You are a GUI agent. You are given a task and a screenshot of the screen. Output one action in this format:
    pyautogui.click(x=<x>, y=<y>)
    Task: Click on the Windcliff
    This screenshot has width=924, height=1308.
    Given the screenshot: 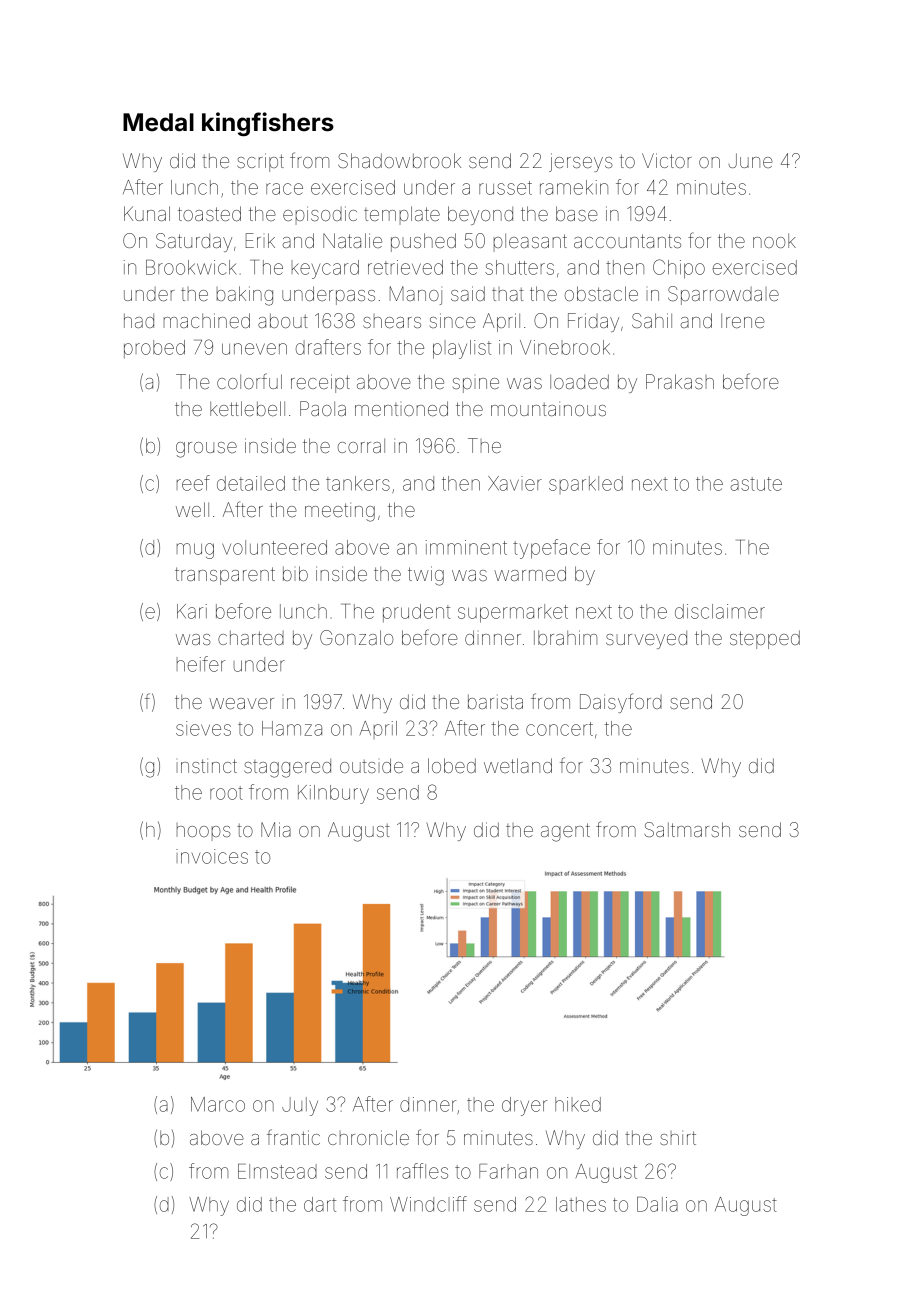 What is the action you would take?
    pyautogui.click(x=428, y=1204)
